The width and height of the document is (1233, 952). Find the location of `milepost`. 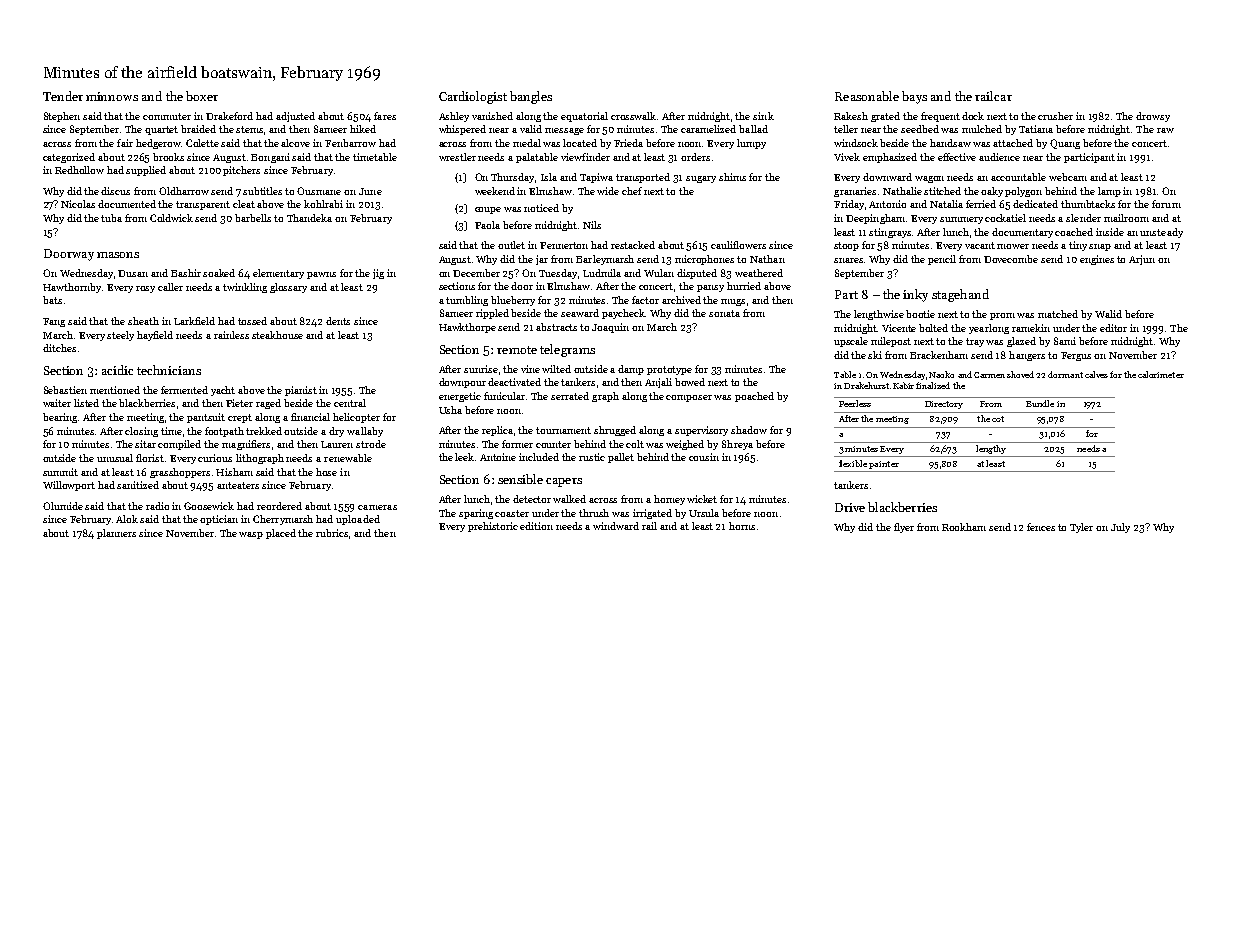

milepost is located at coordinates (891, 342).
